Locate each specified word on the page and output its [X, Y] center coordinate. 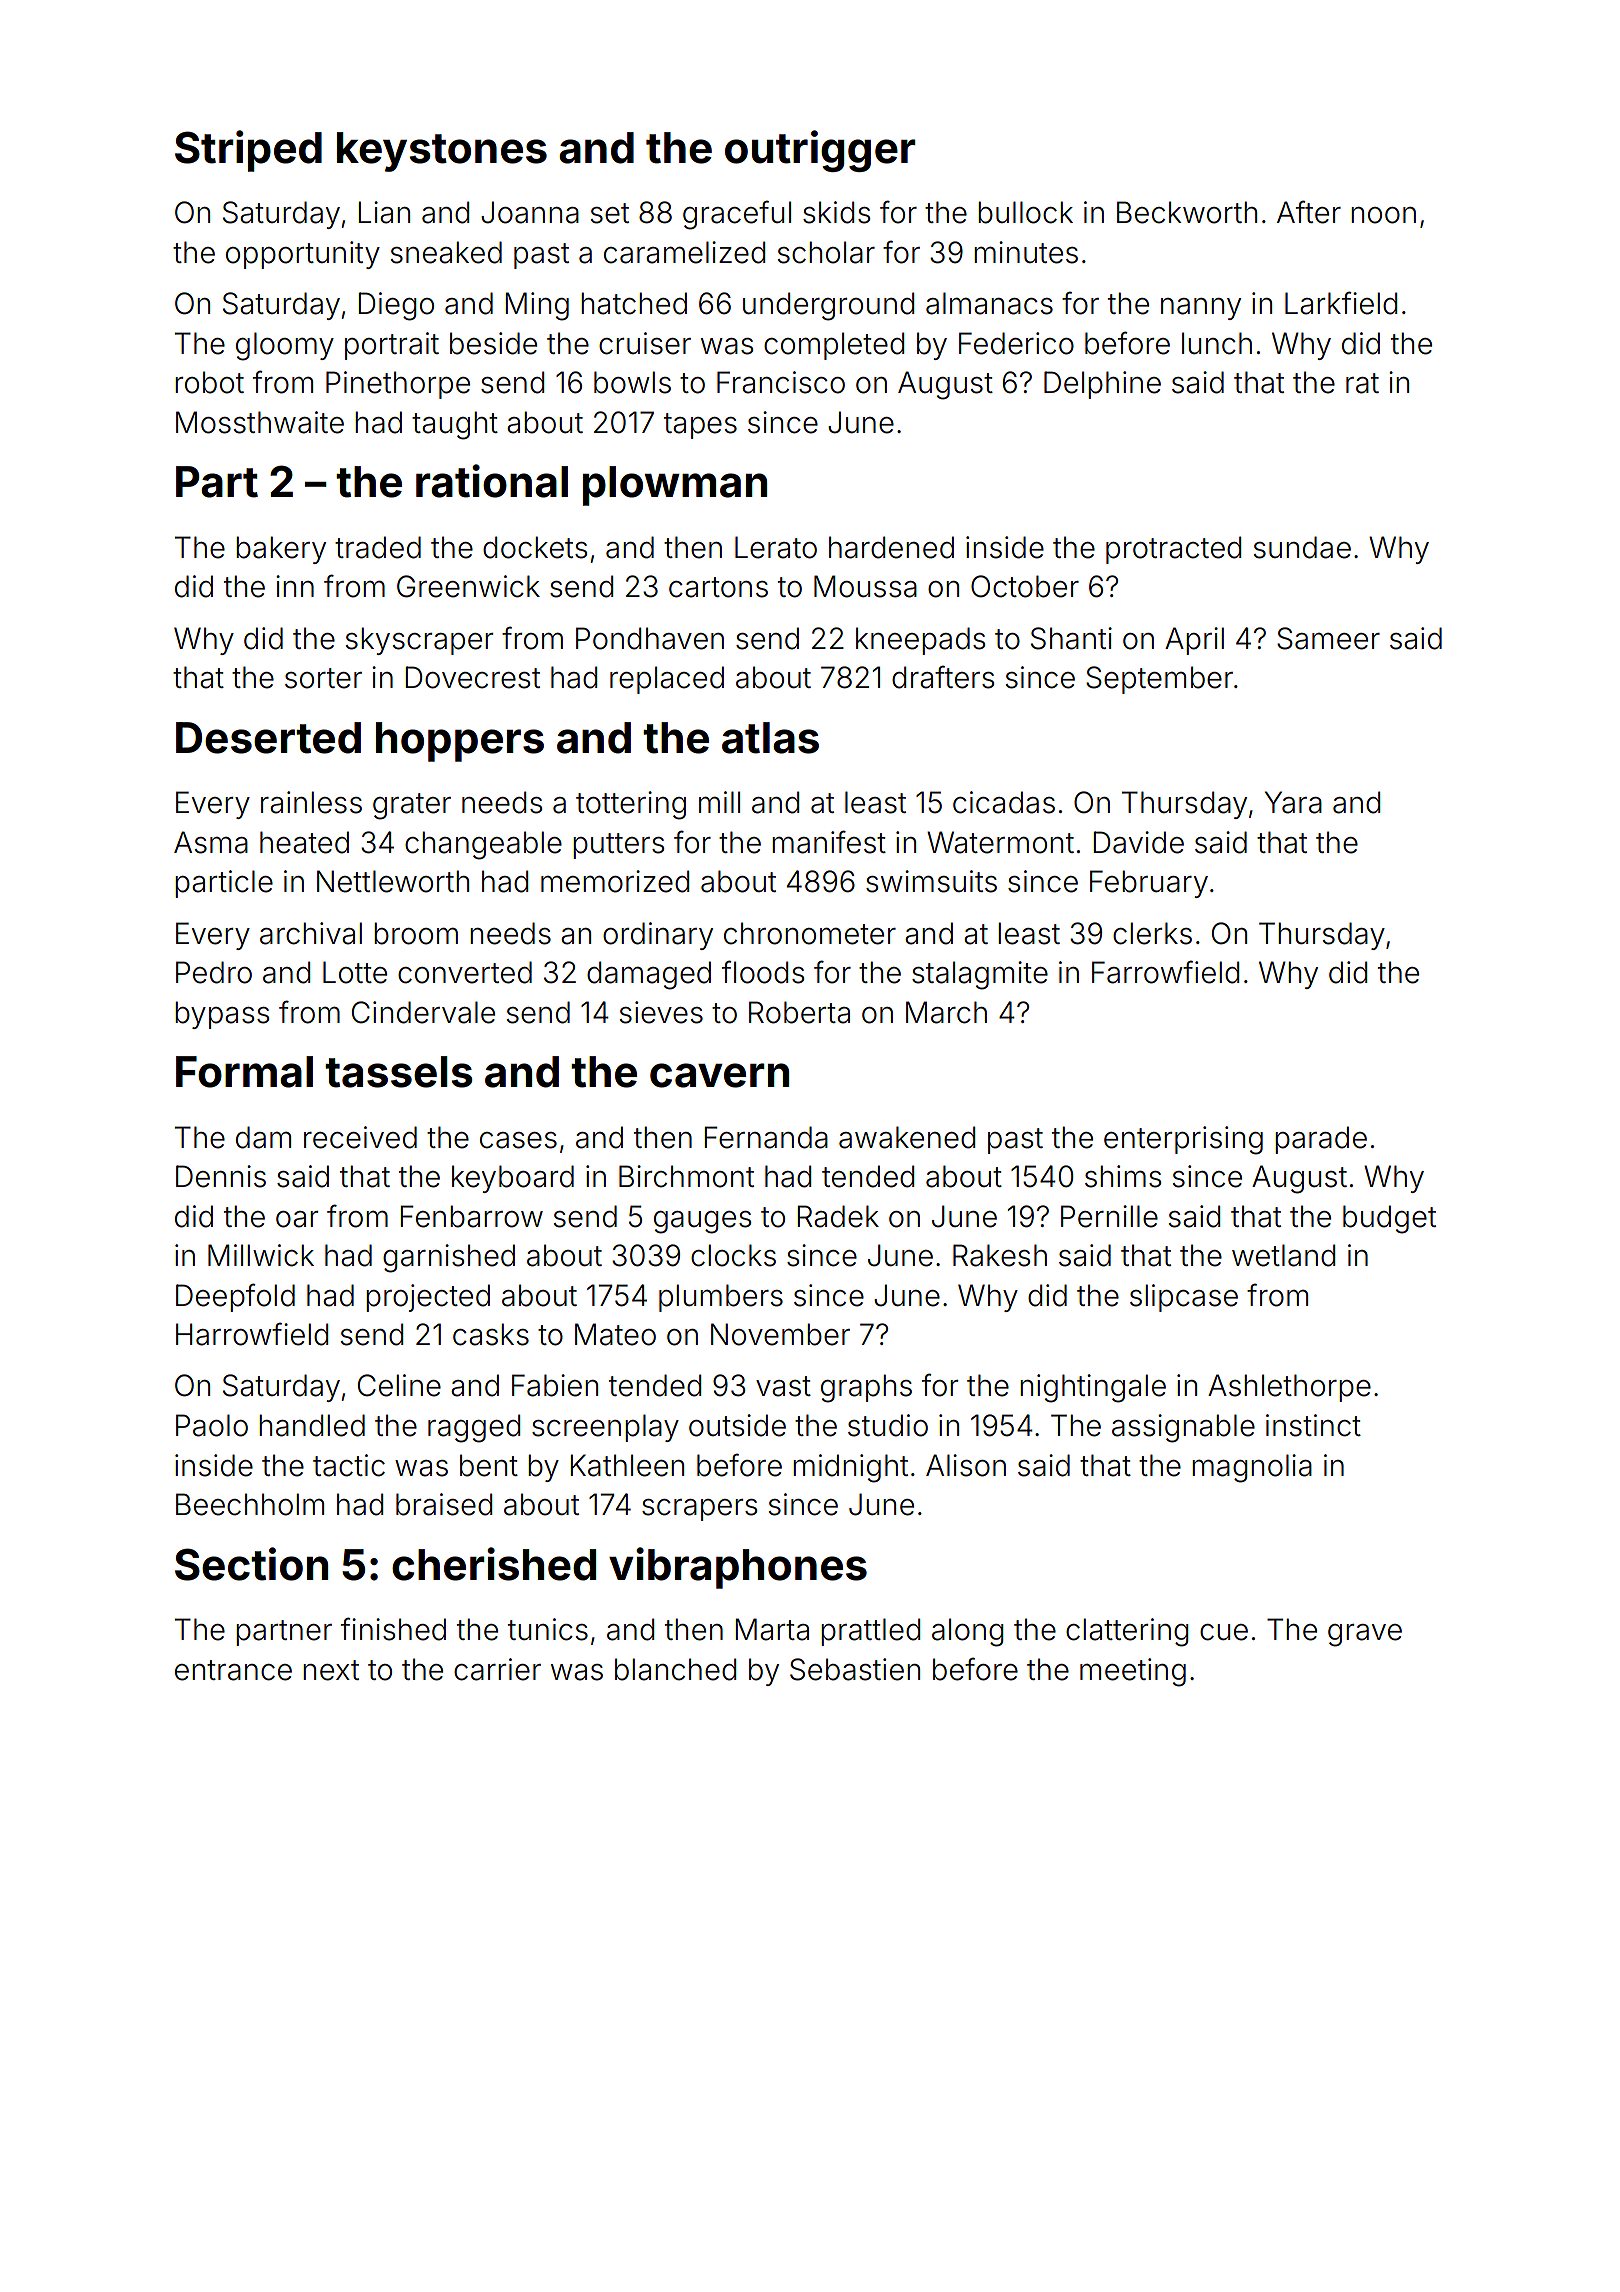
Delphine [1102, 385]
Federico [1016, 343]
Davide [1138, 842]
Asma [211, 842]
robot [209, 382]
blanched [675, 1669]
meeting [1133, 1672]
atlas [770, 738]
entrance [233, 1670]
